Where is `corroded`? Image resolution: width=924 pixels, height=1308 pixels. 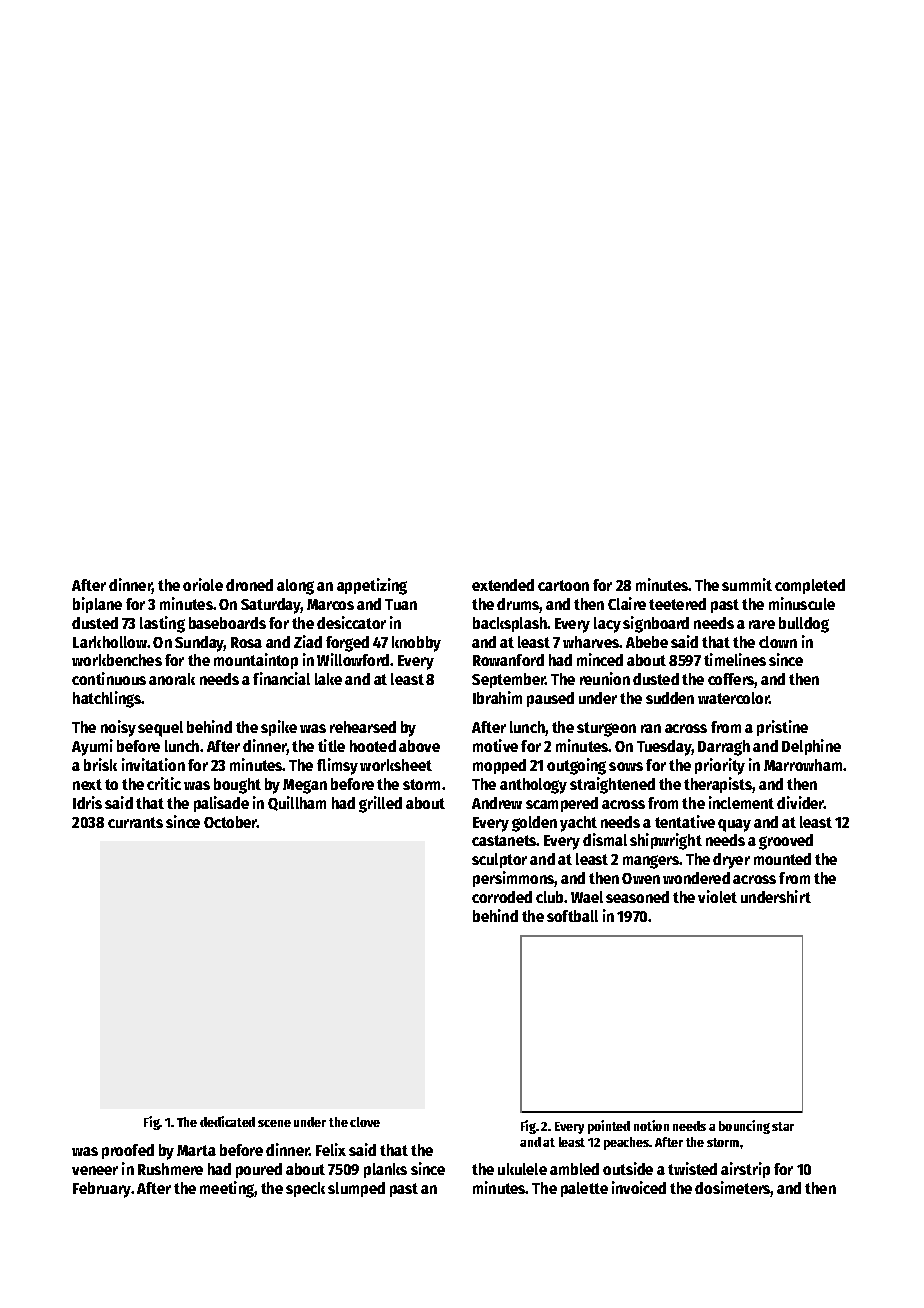 corroded is located at coordinates (502, 897).
